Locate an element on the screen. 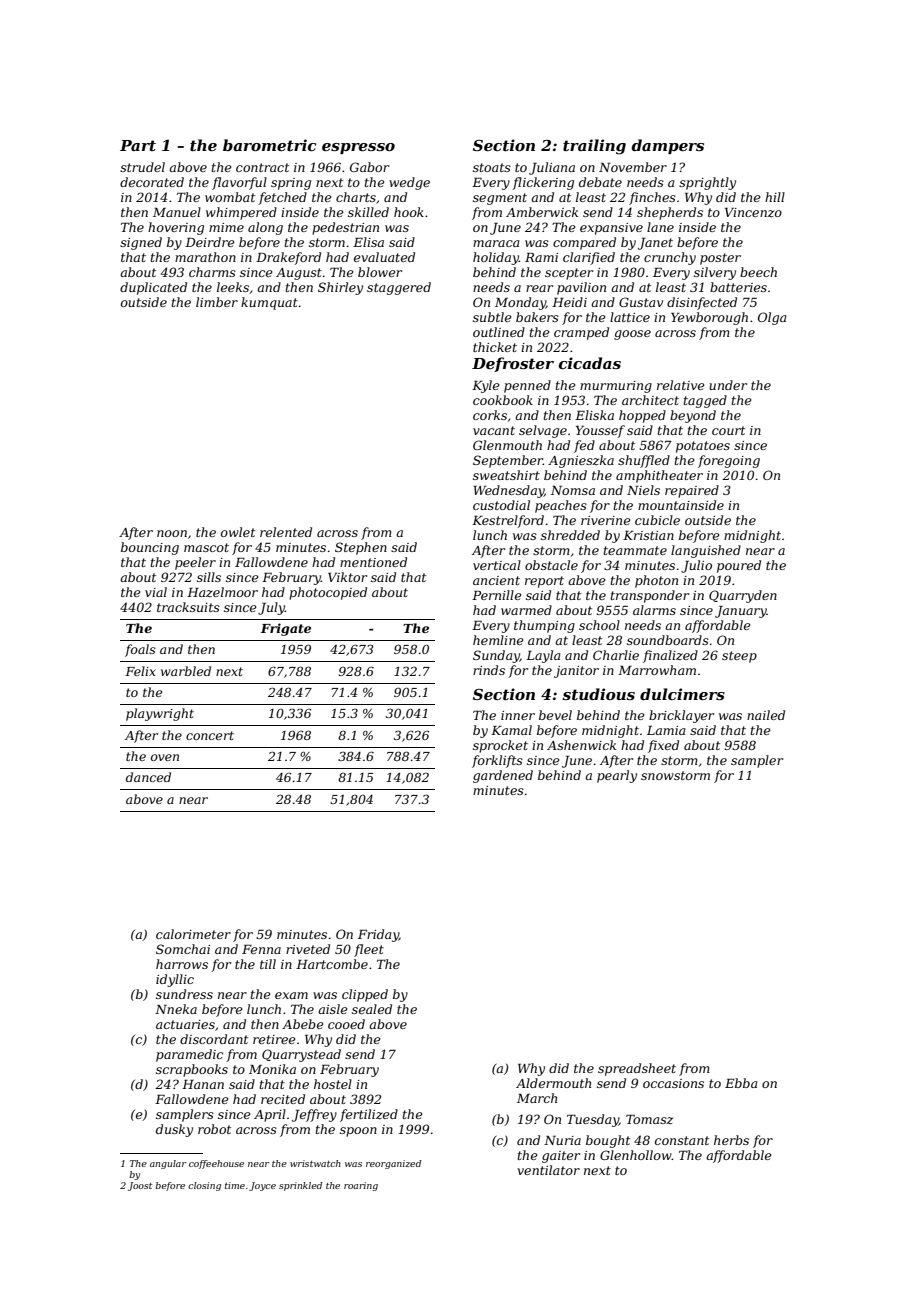  rinds is located at coordinates (489, 670).
